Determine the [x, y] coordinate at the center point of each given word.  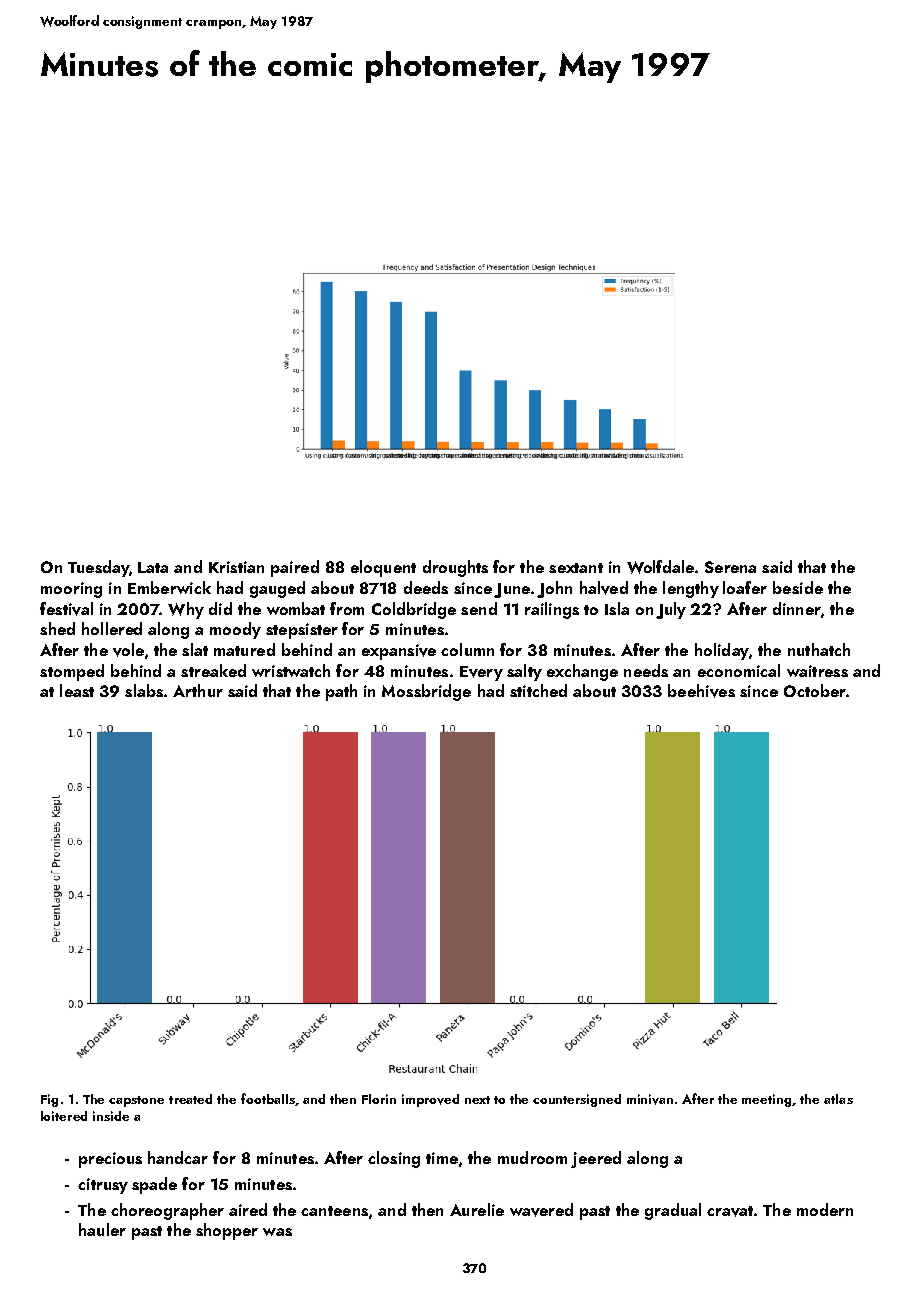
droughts [455, 568]
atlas [838, 1099]
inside [111, 1116]
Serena [730, 567]
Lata [153, 567]
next [477, 1100]
